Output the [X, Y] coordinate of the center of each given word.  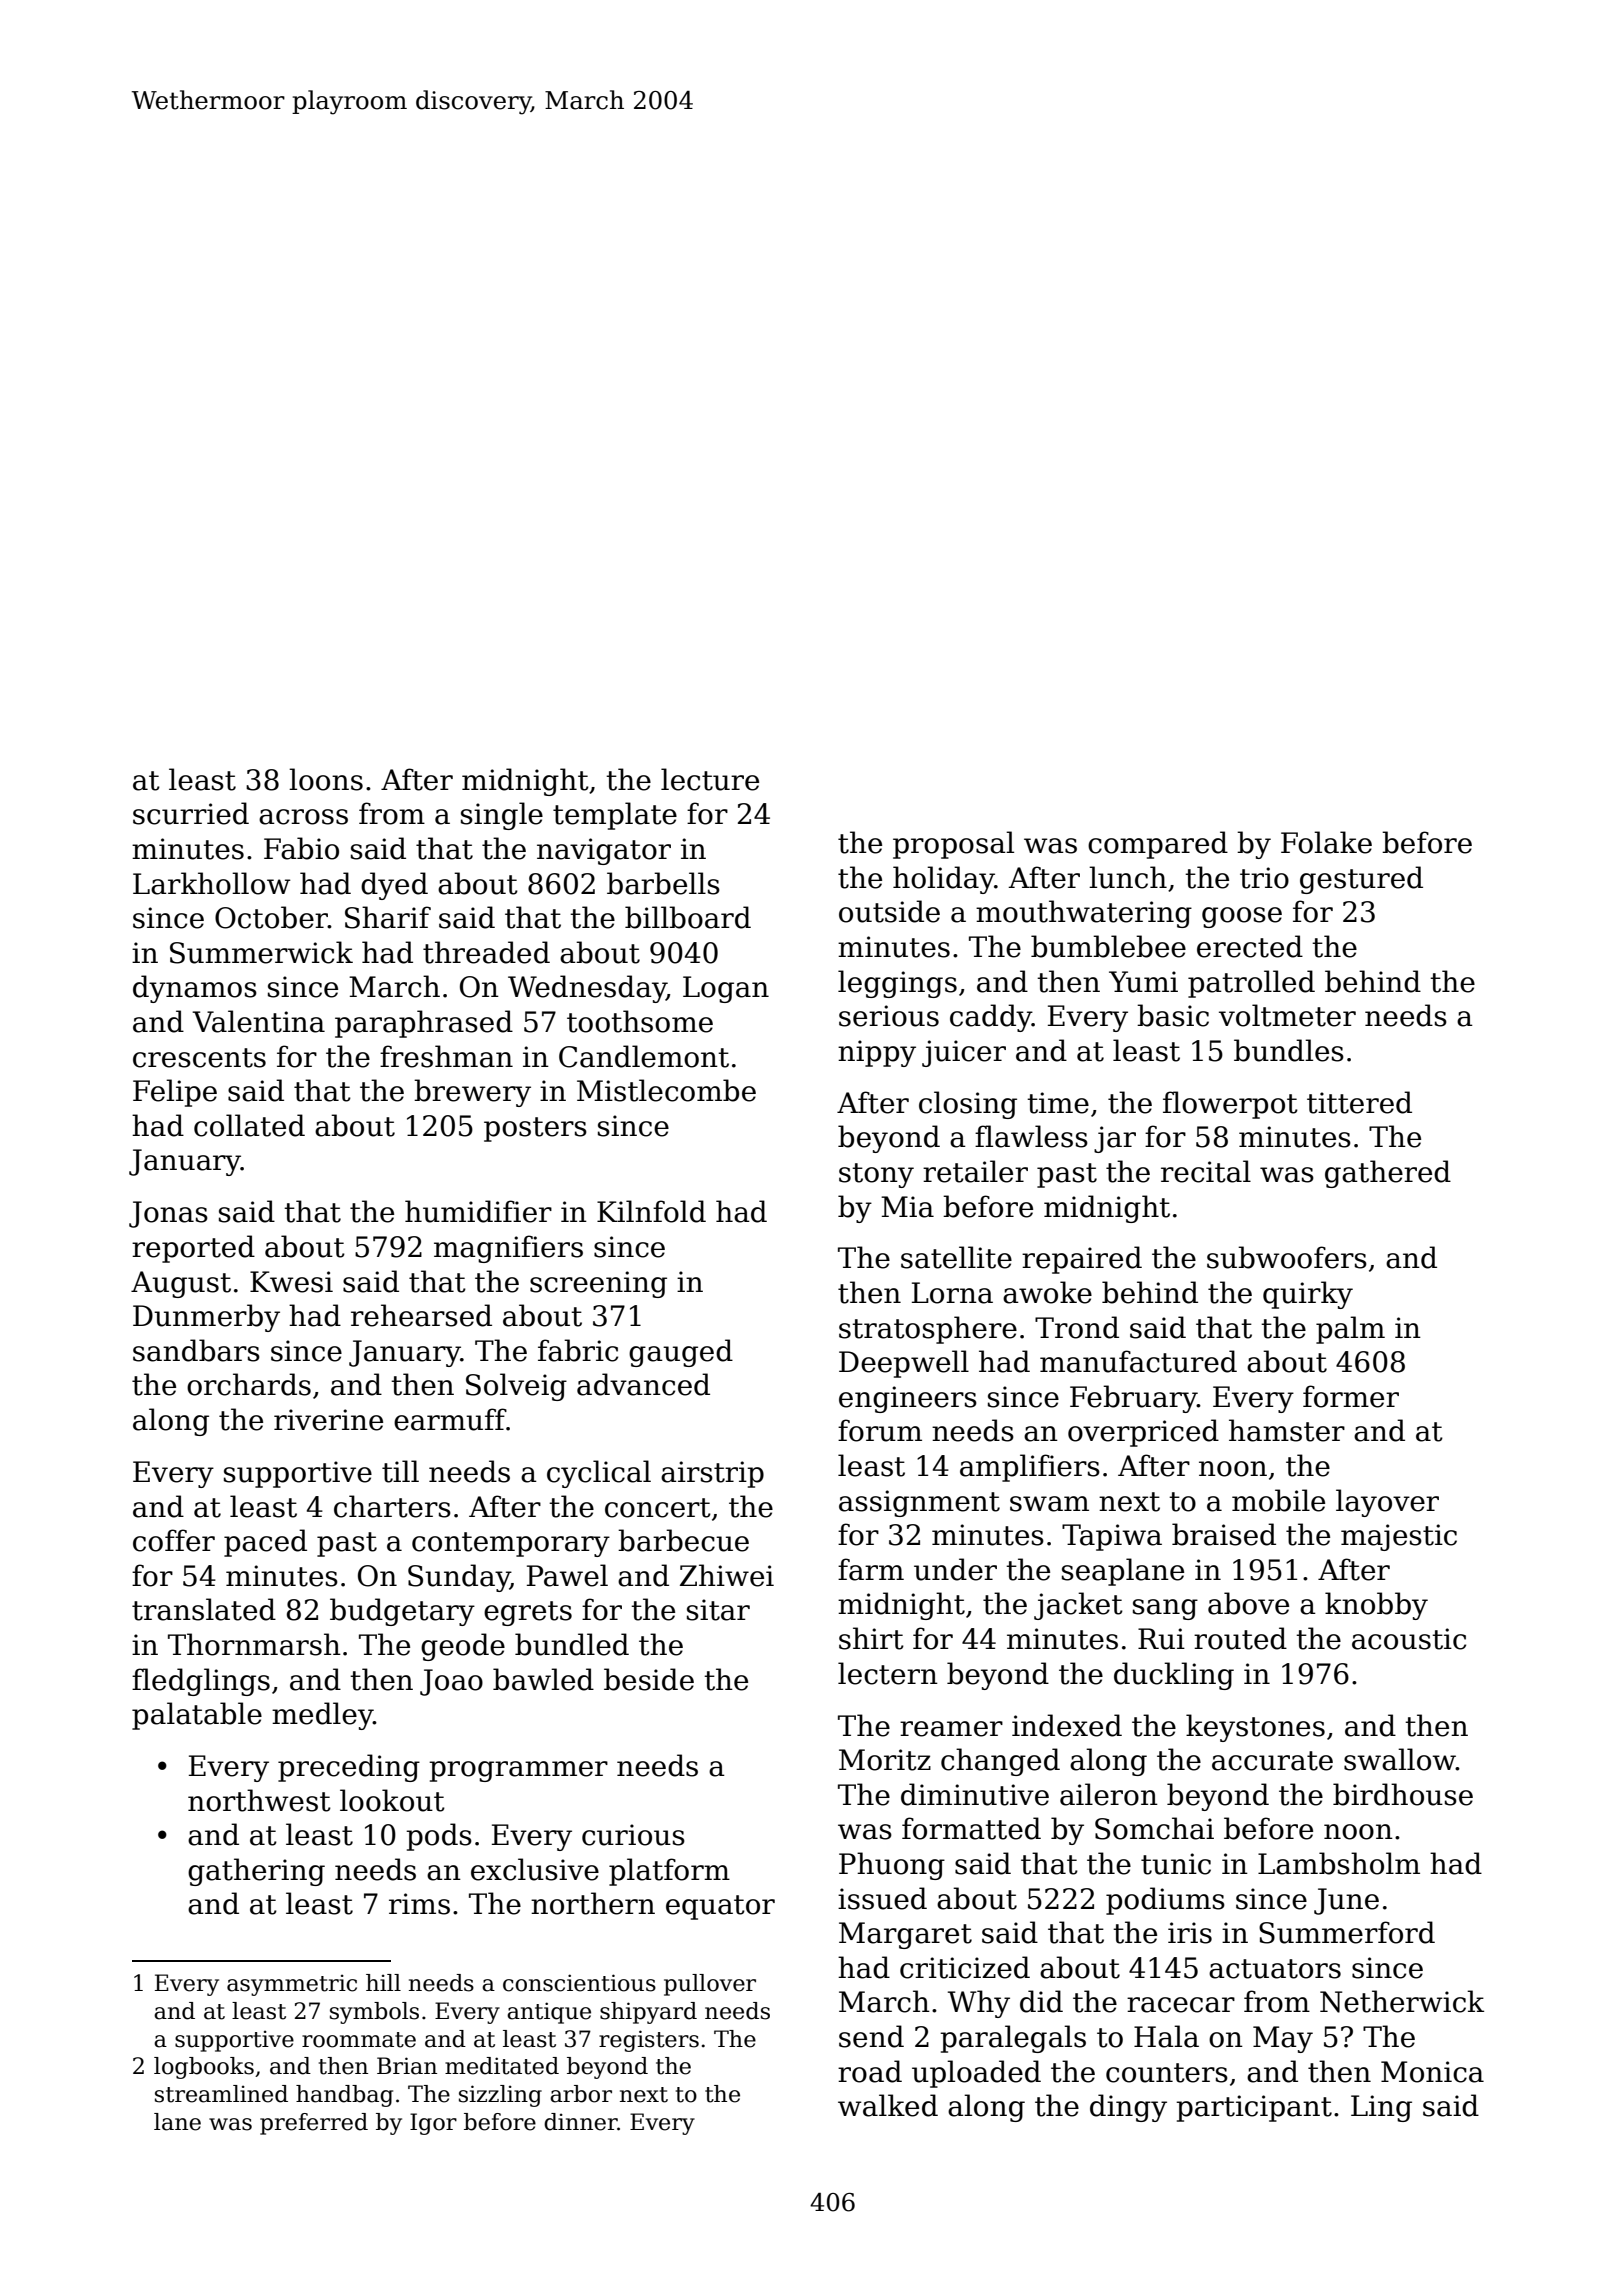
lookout [392, 1800]
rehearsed [421, 1315]
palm [1350, 1330]
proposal [953, 845]
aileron [1109, 1794]
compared [1158, 845]
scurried [191, 813]
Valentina [258, 1021]
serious [889, 1016]
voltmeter [1287, 1015]
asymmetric [292, 1985]
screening [598, 1284]
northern [593, 1903]
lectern [888, 1673]
